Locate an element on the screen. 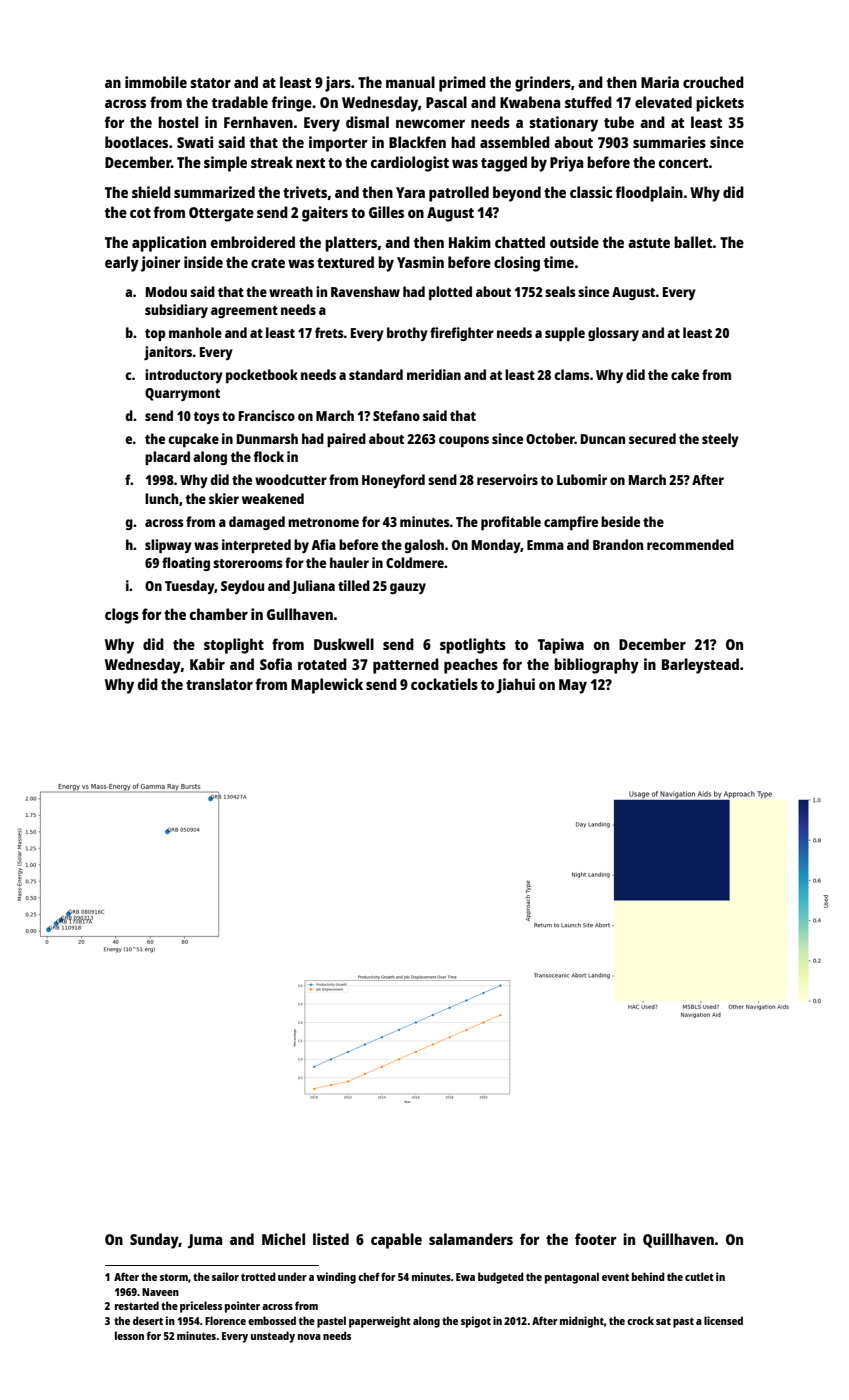 The image size is (849, 1400). primed is located at coordinates (462, 84).
